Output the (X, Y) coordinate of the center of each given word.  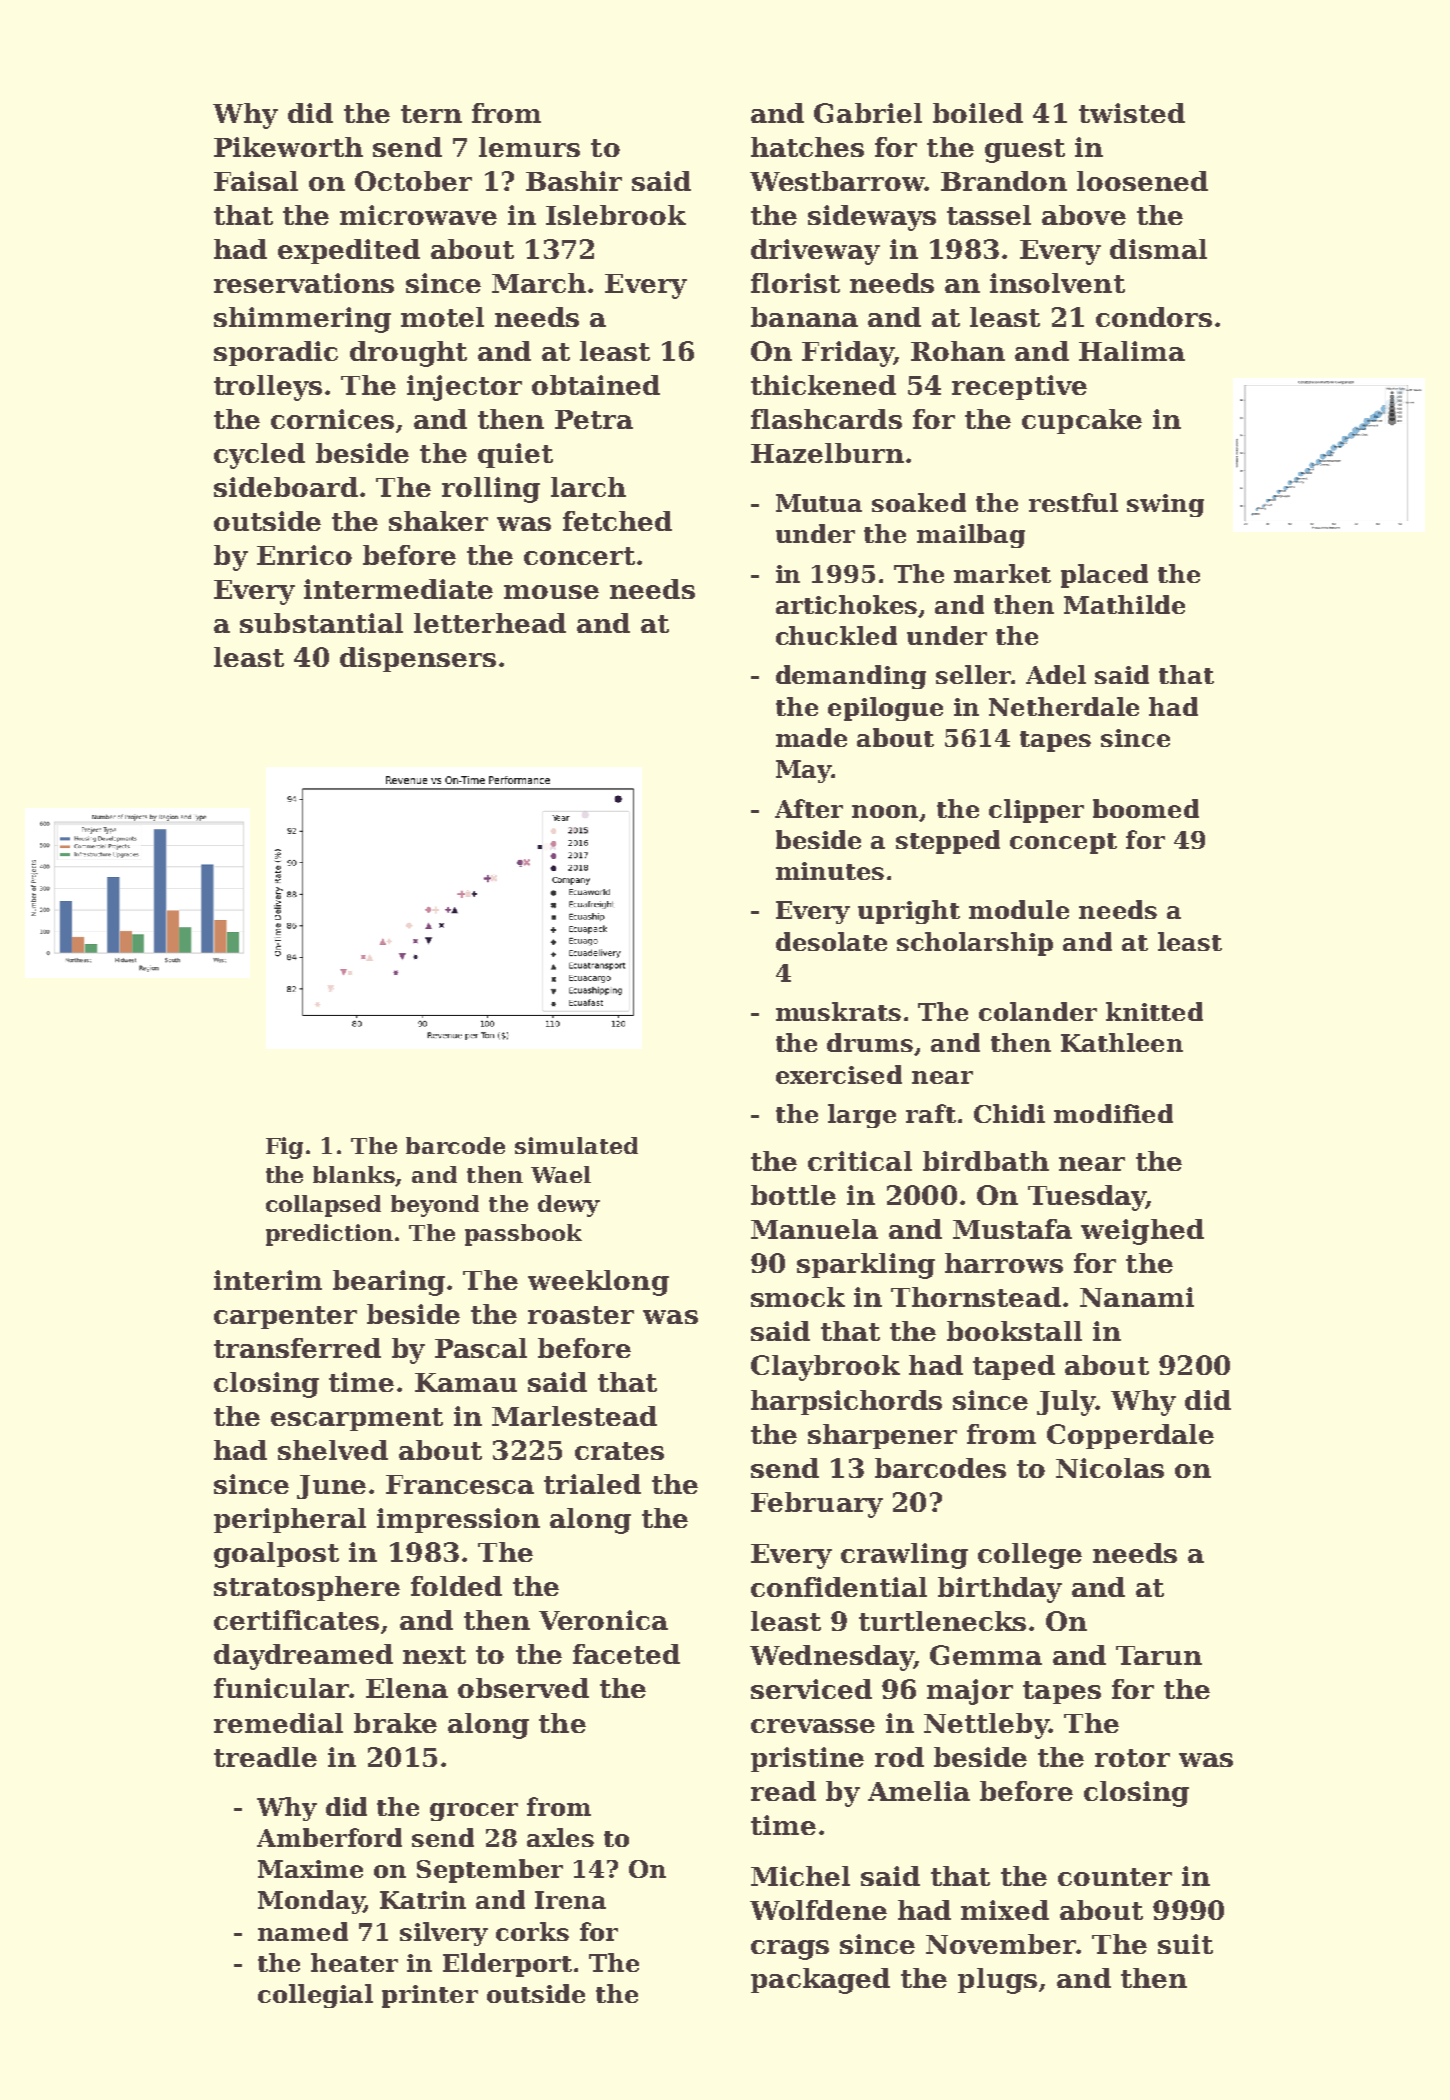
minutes (830, 871)
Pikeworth (288, 147)
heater (354, 1962)
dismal (1158, 249)
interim (268, 1280)
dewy (569, 1206)
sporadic (276, 353)
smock (798, 1297)
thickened (823, 385)
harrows (1004, 1263)
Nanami (1137, 1297)
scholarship (975, 944)
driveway (815, 252)
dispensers (418, 659)
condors (1154, 317)
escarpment (357, 1419)
